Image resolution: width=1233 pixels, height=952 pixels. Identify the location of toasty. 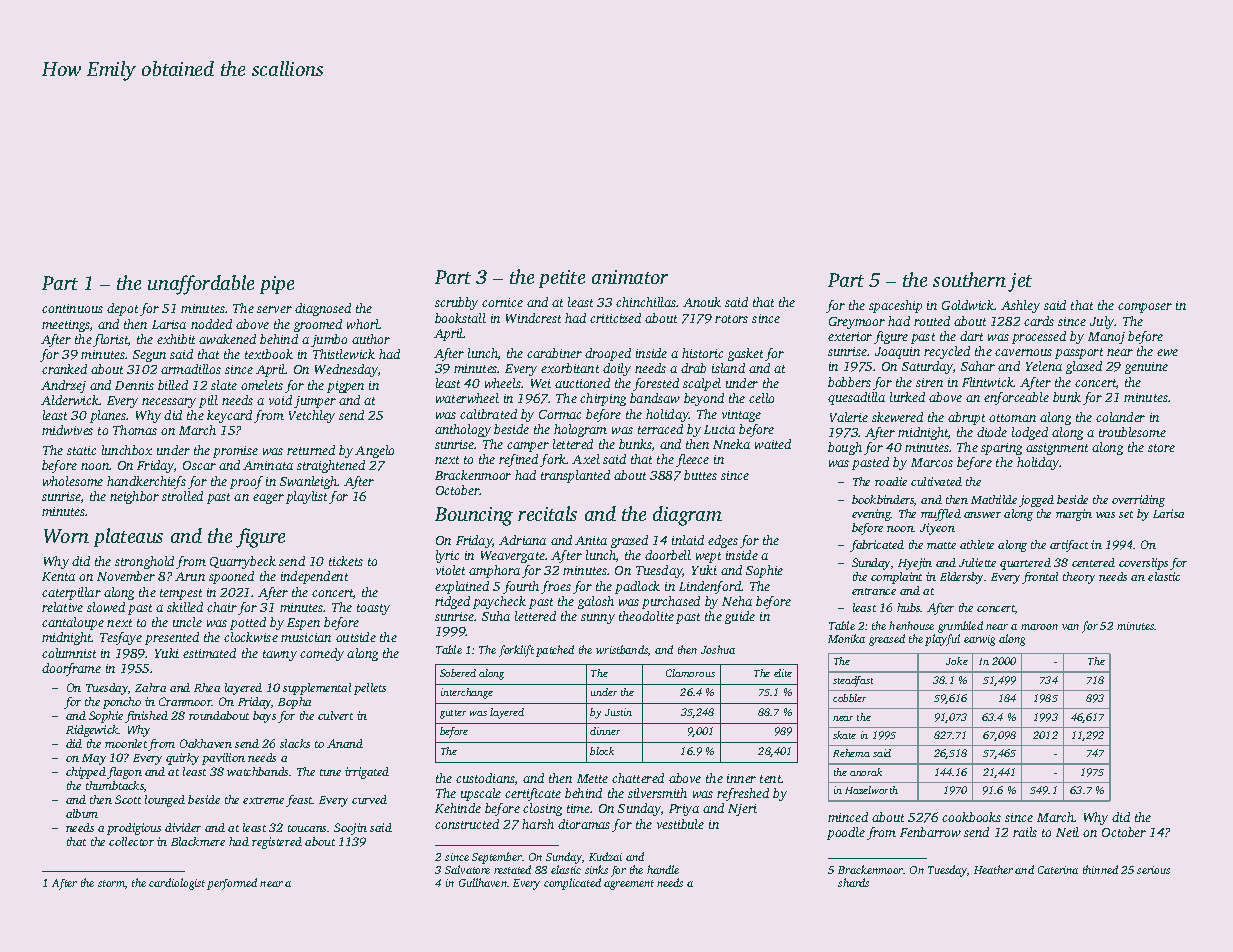
(373, 609).
